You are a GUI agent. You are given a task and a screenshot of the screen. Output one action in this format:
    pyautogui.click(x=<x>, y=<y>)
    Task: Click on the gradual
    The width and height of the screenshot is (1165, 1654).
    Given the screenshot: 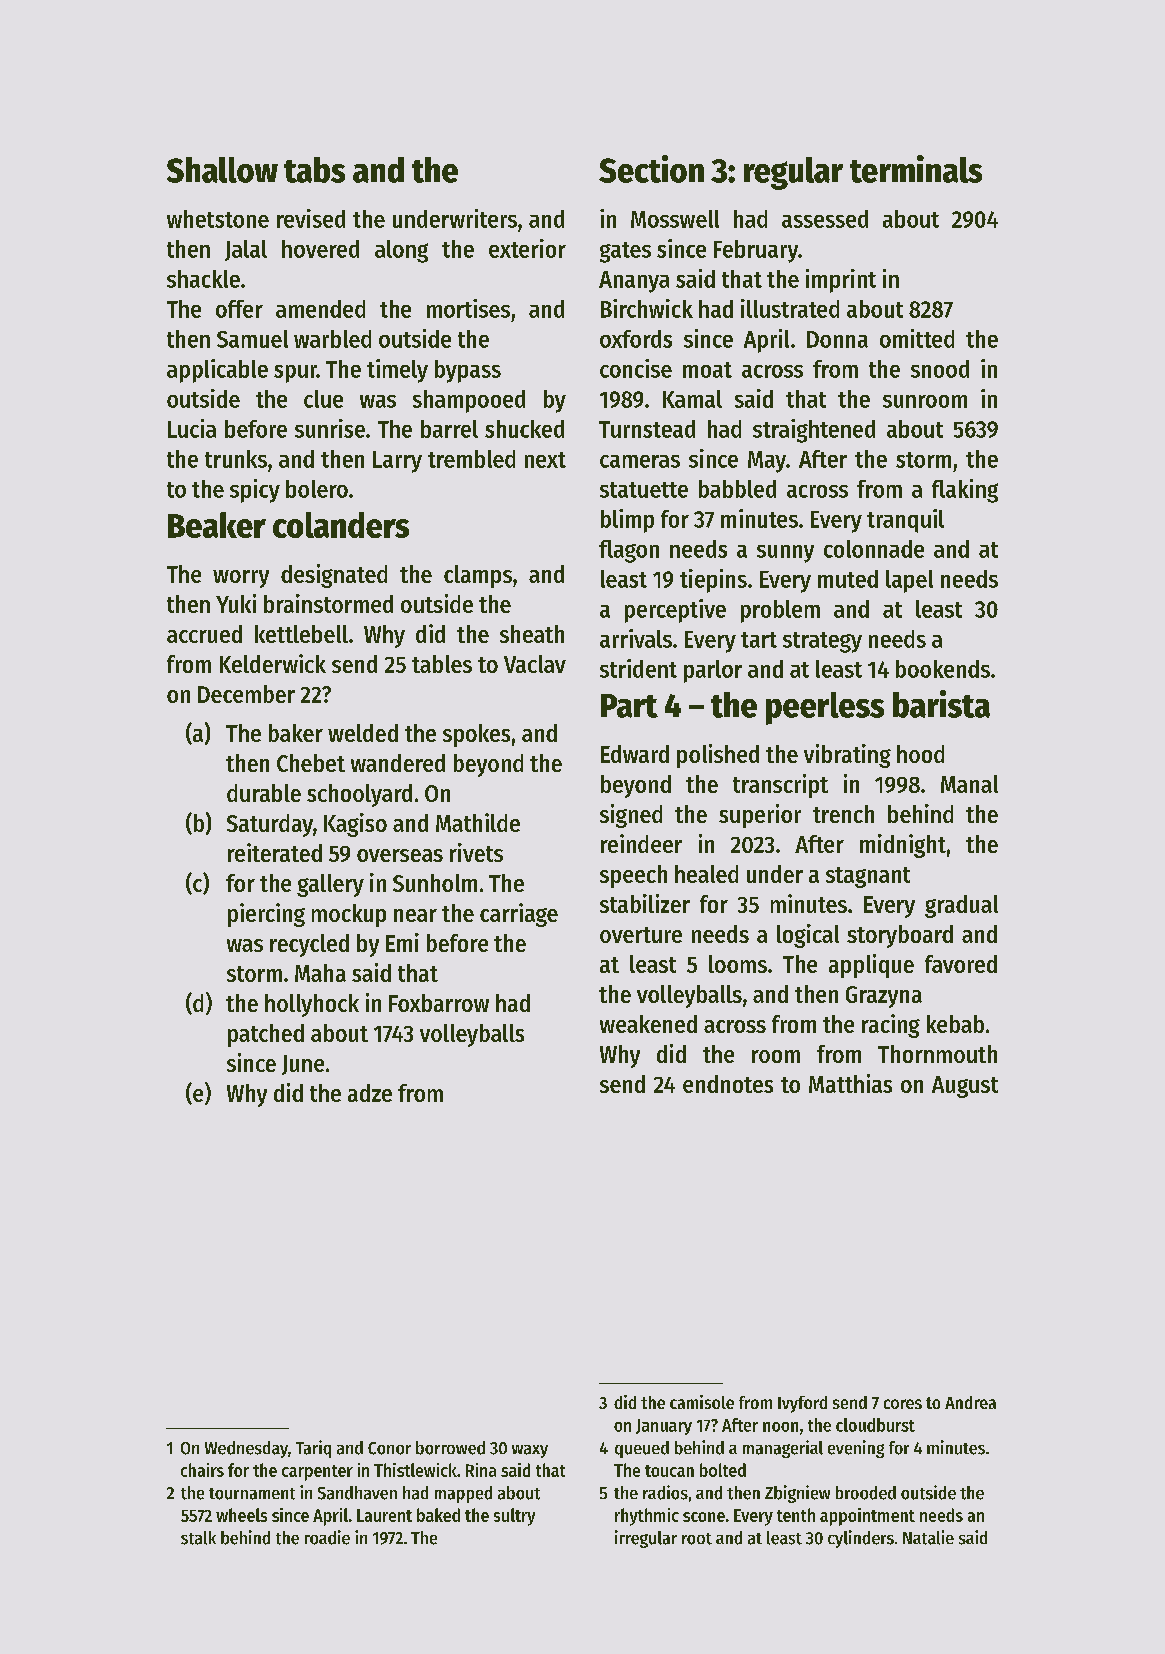 What is the action you would take?
    pyautogui.click(x=961, y=906)
